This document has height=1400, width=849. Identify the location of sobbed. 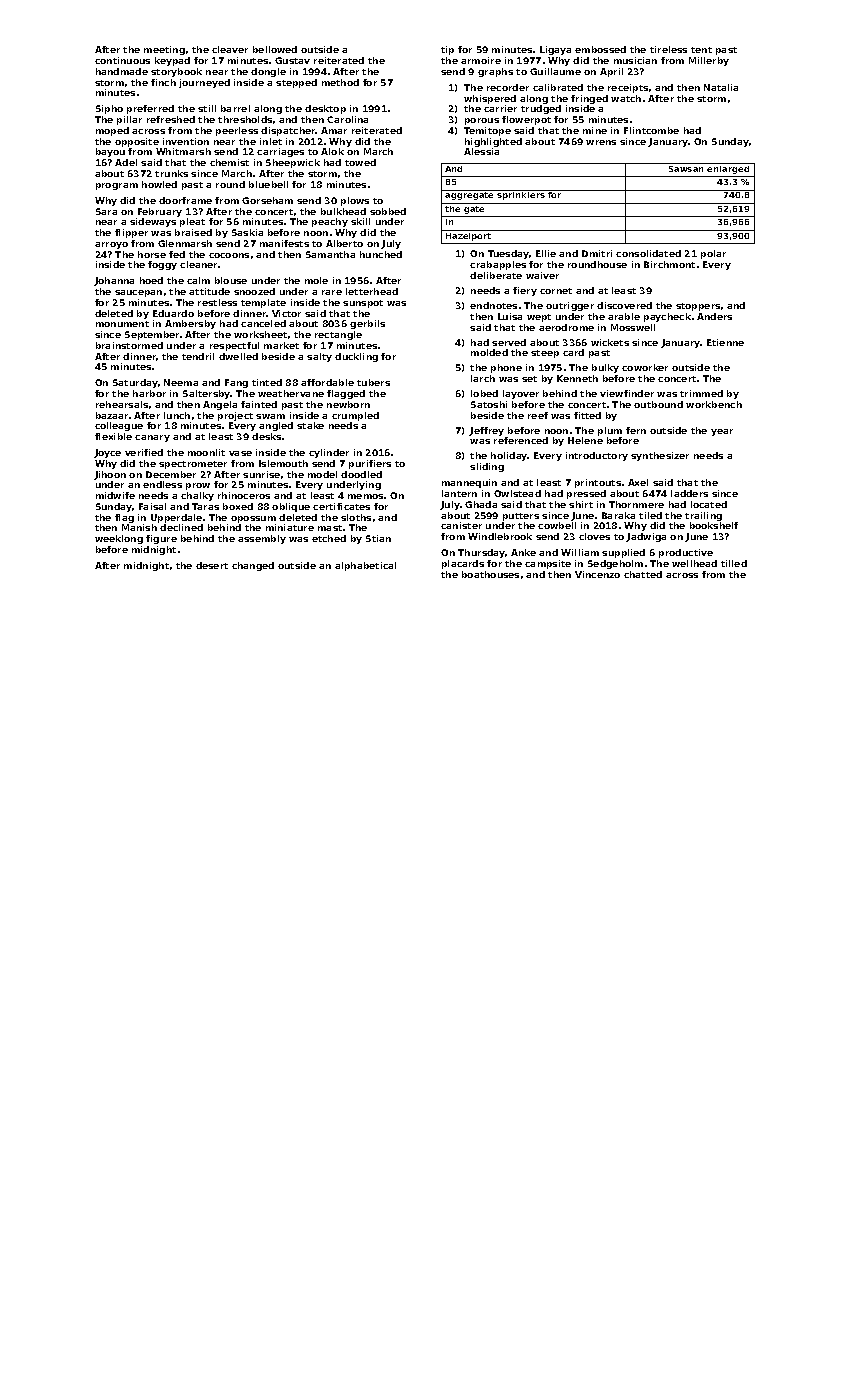
(388, 211).
